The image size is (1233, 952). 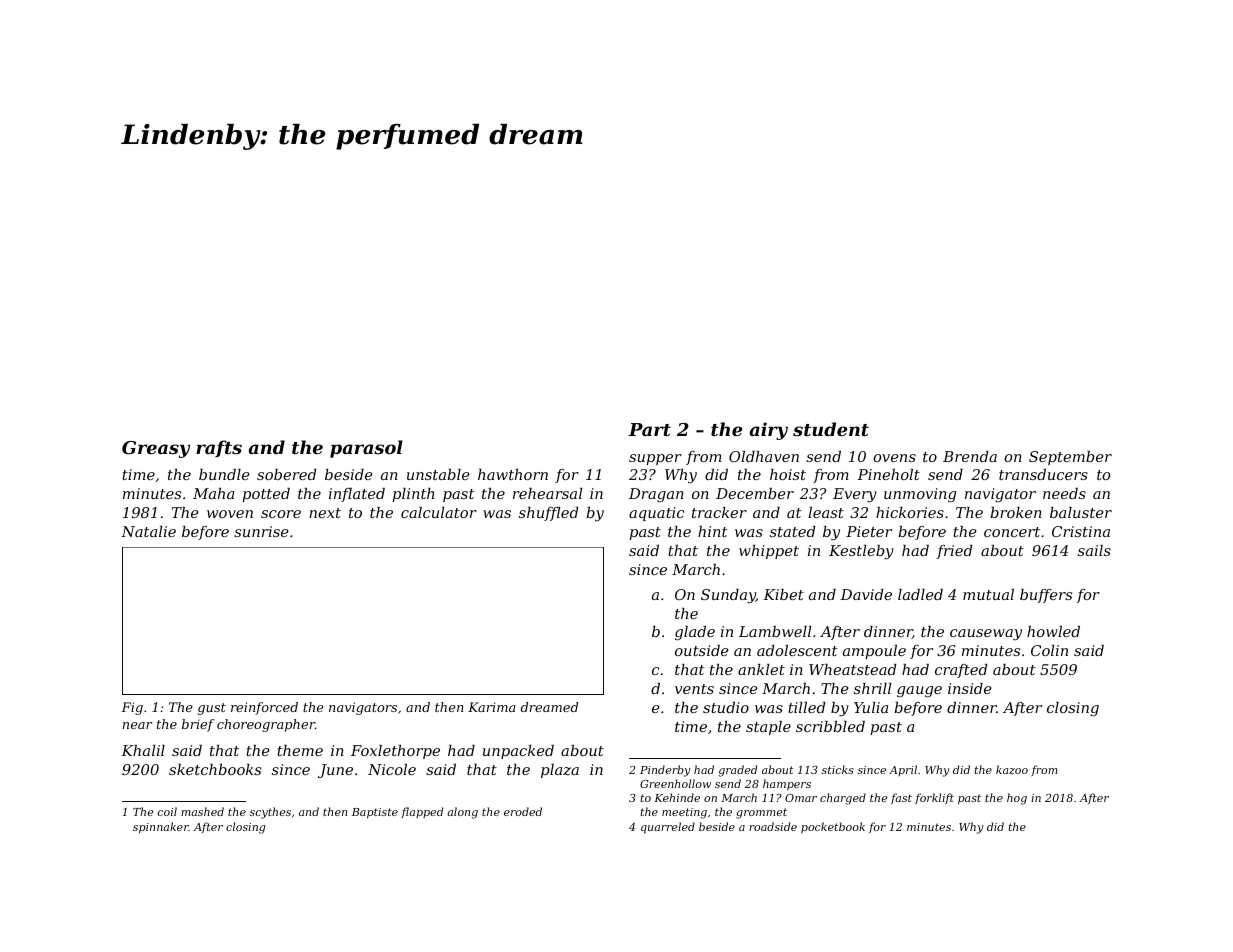 What do you see at coordinates (831, 429) in the screenshot?
I see `student` at bounding box center [831, 429].
